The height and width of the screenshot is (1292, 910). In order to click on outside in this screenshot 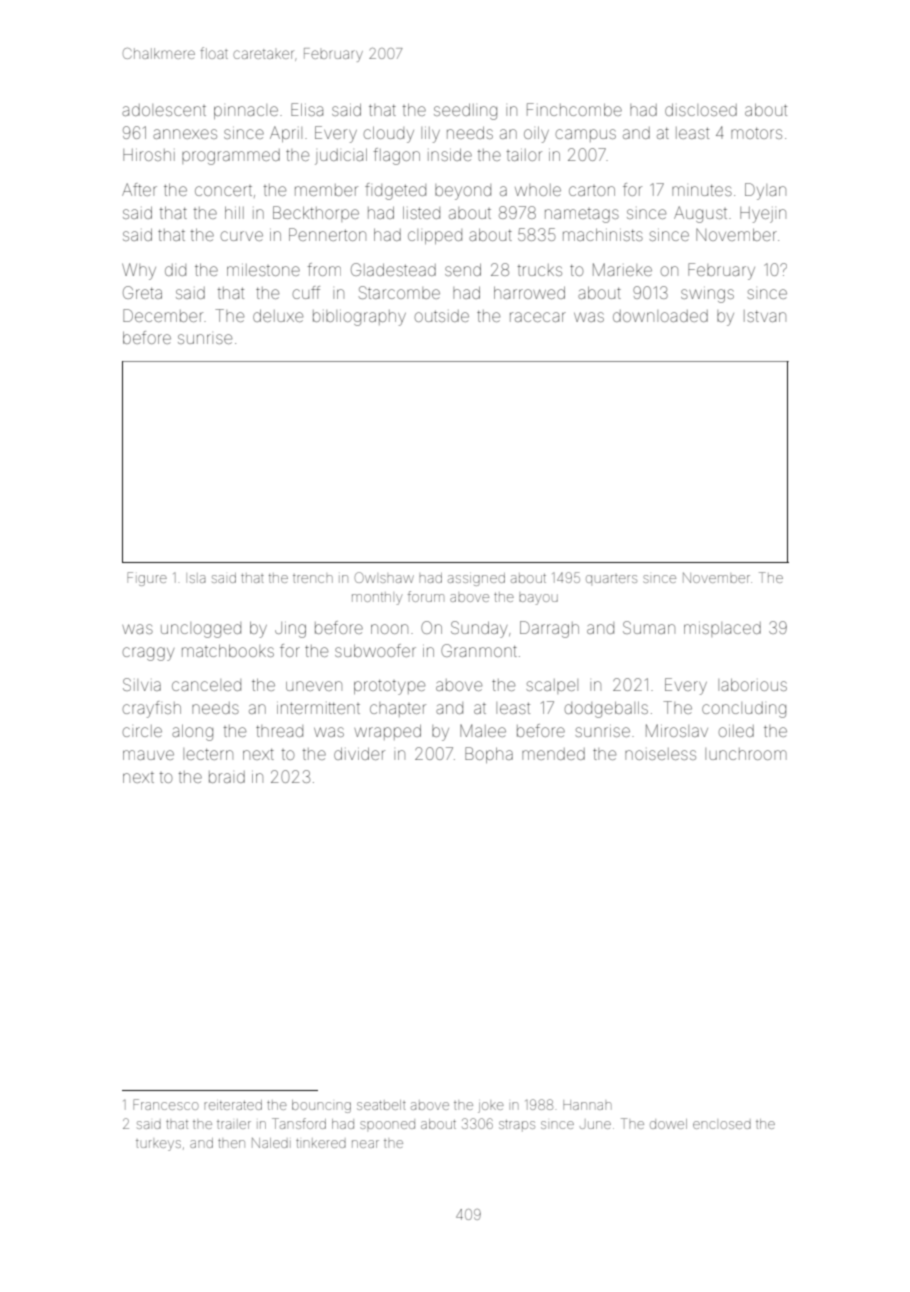, I will do `click(442, 316)`.
